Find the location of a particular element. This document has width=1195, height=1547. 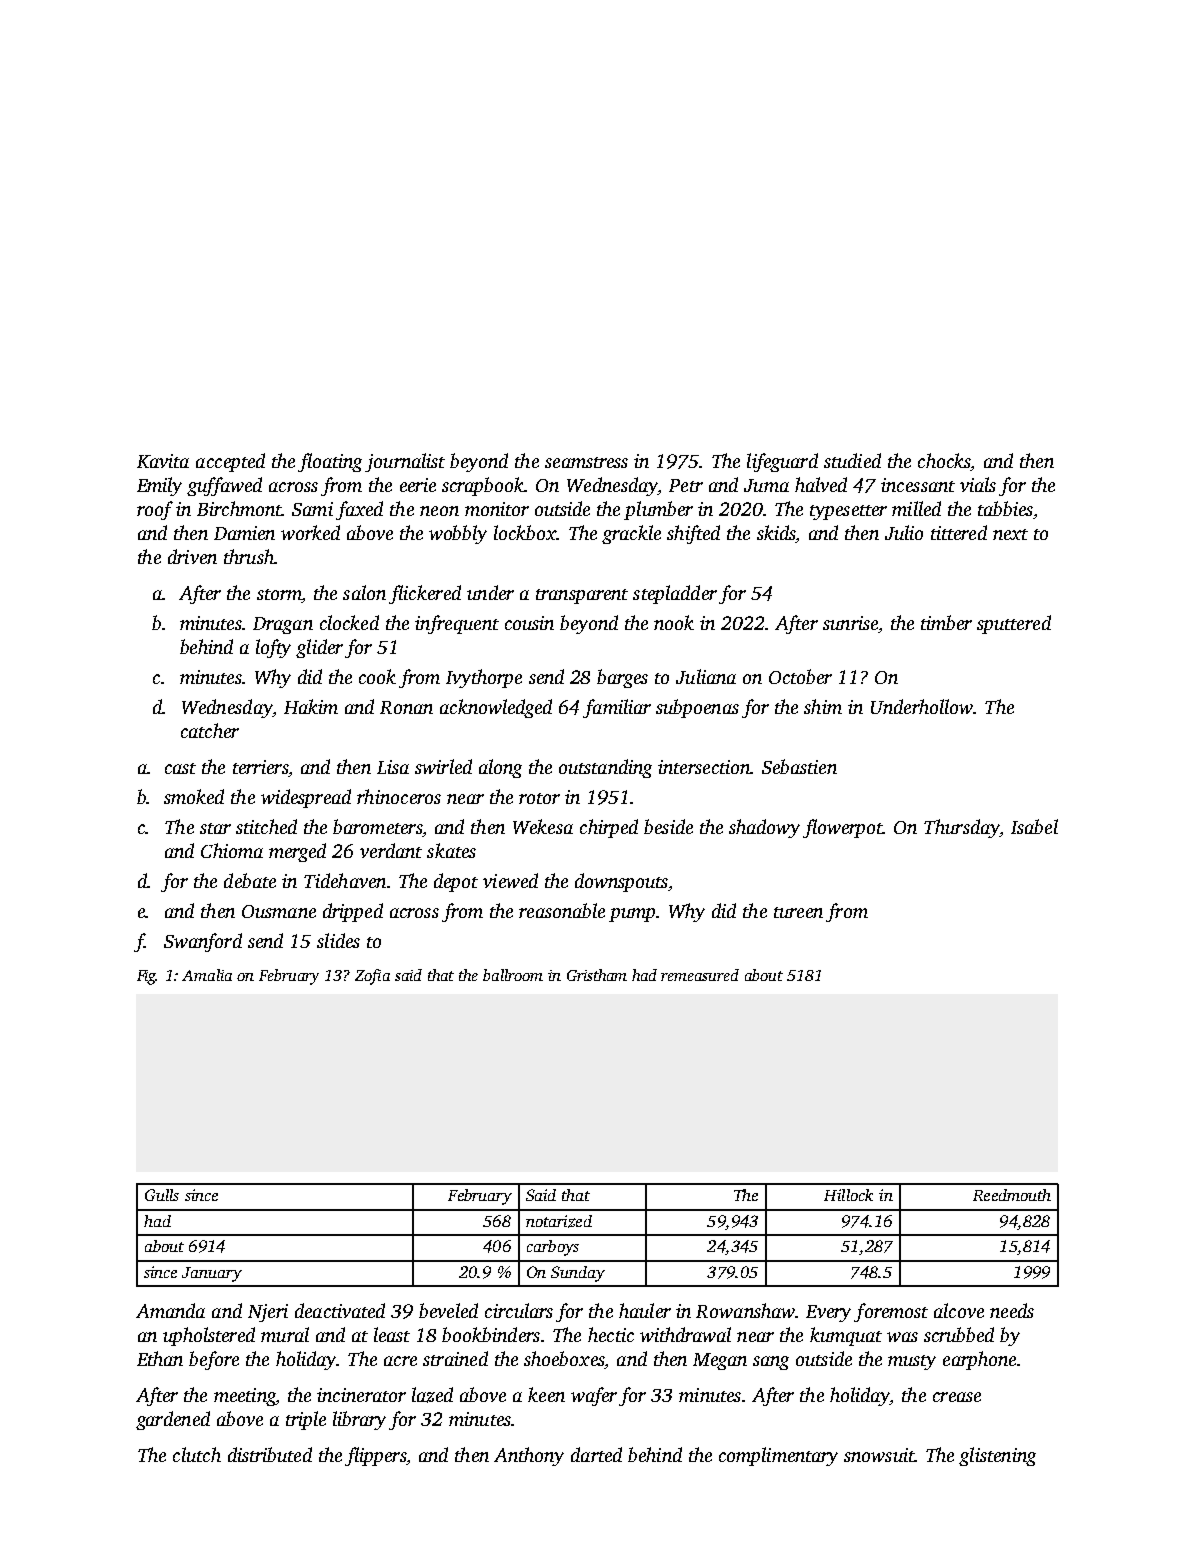

cousin is located at coordinates (529, 623).
